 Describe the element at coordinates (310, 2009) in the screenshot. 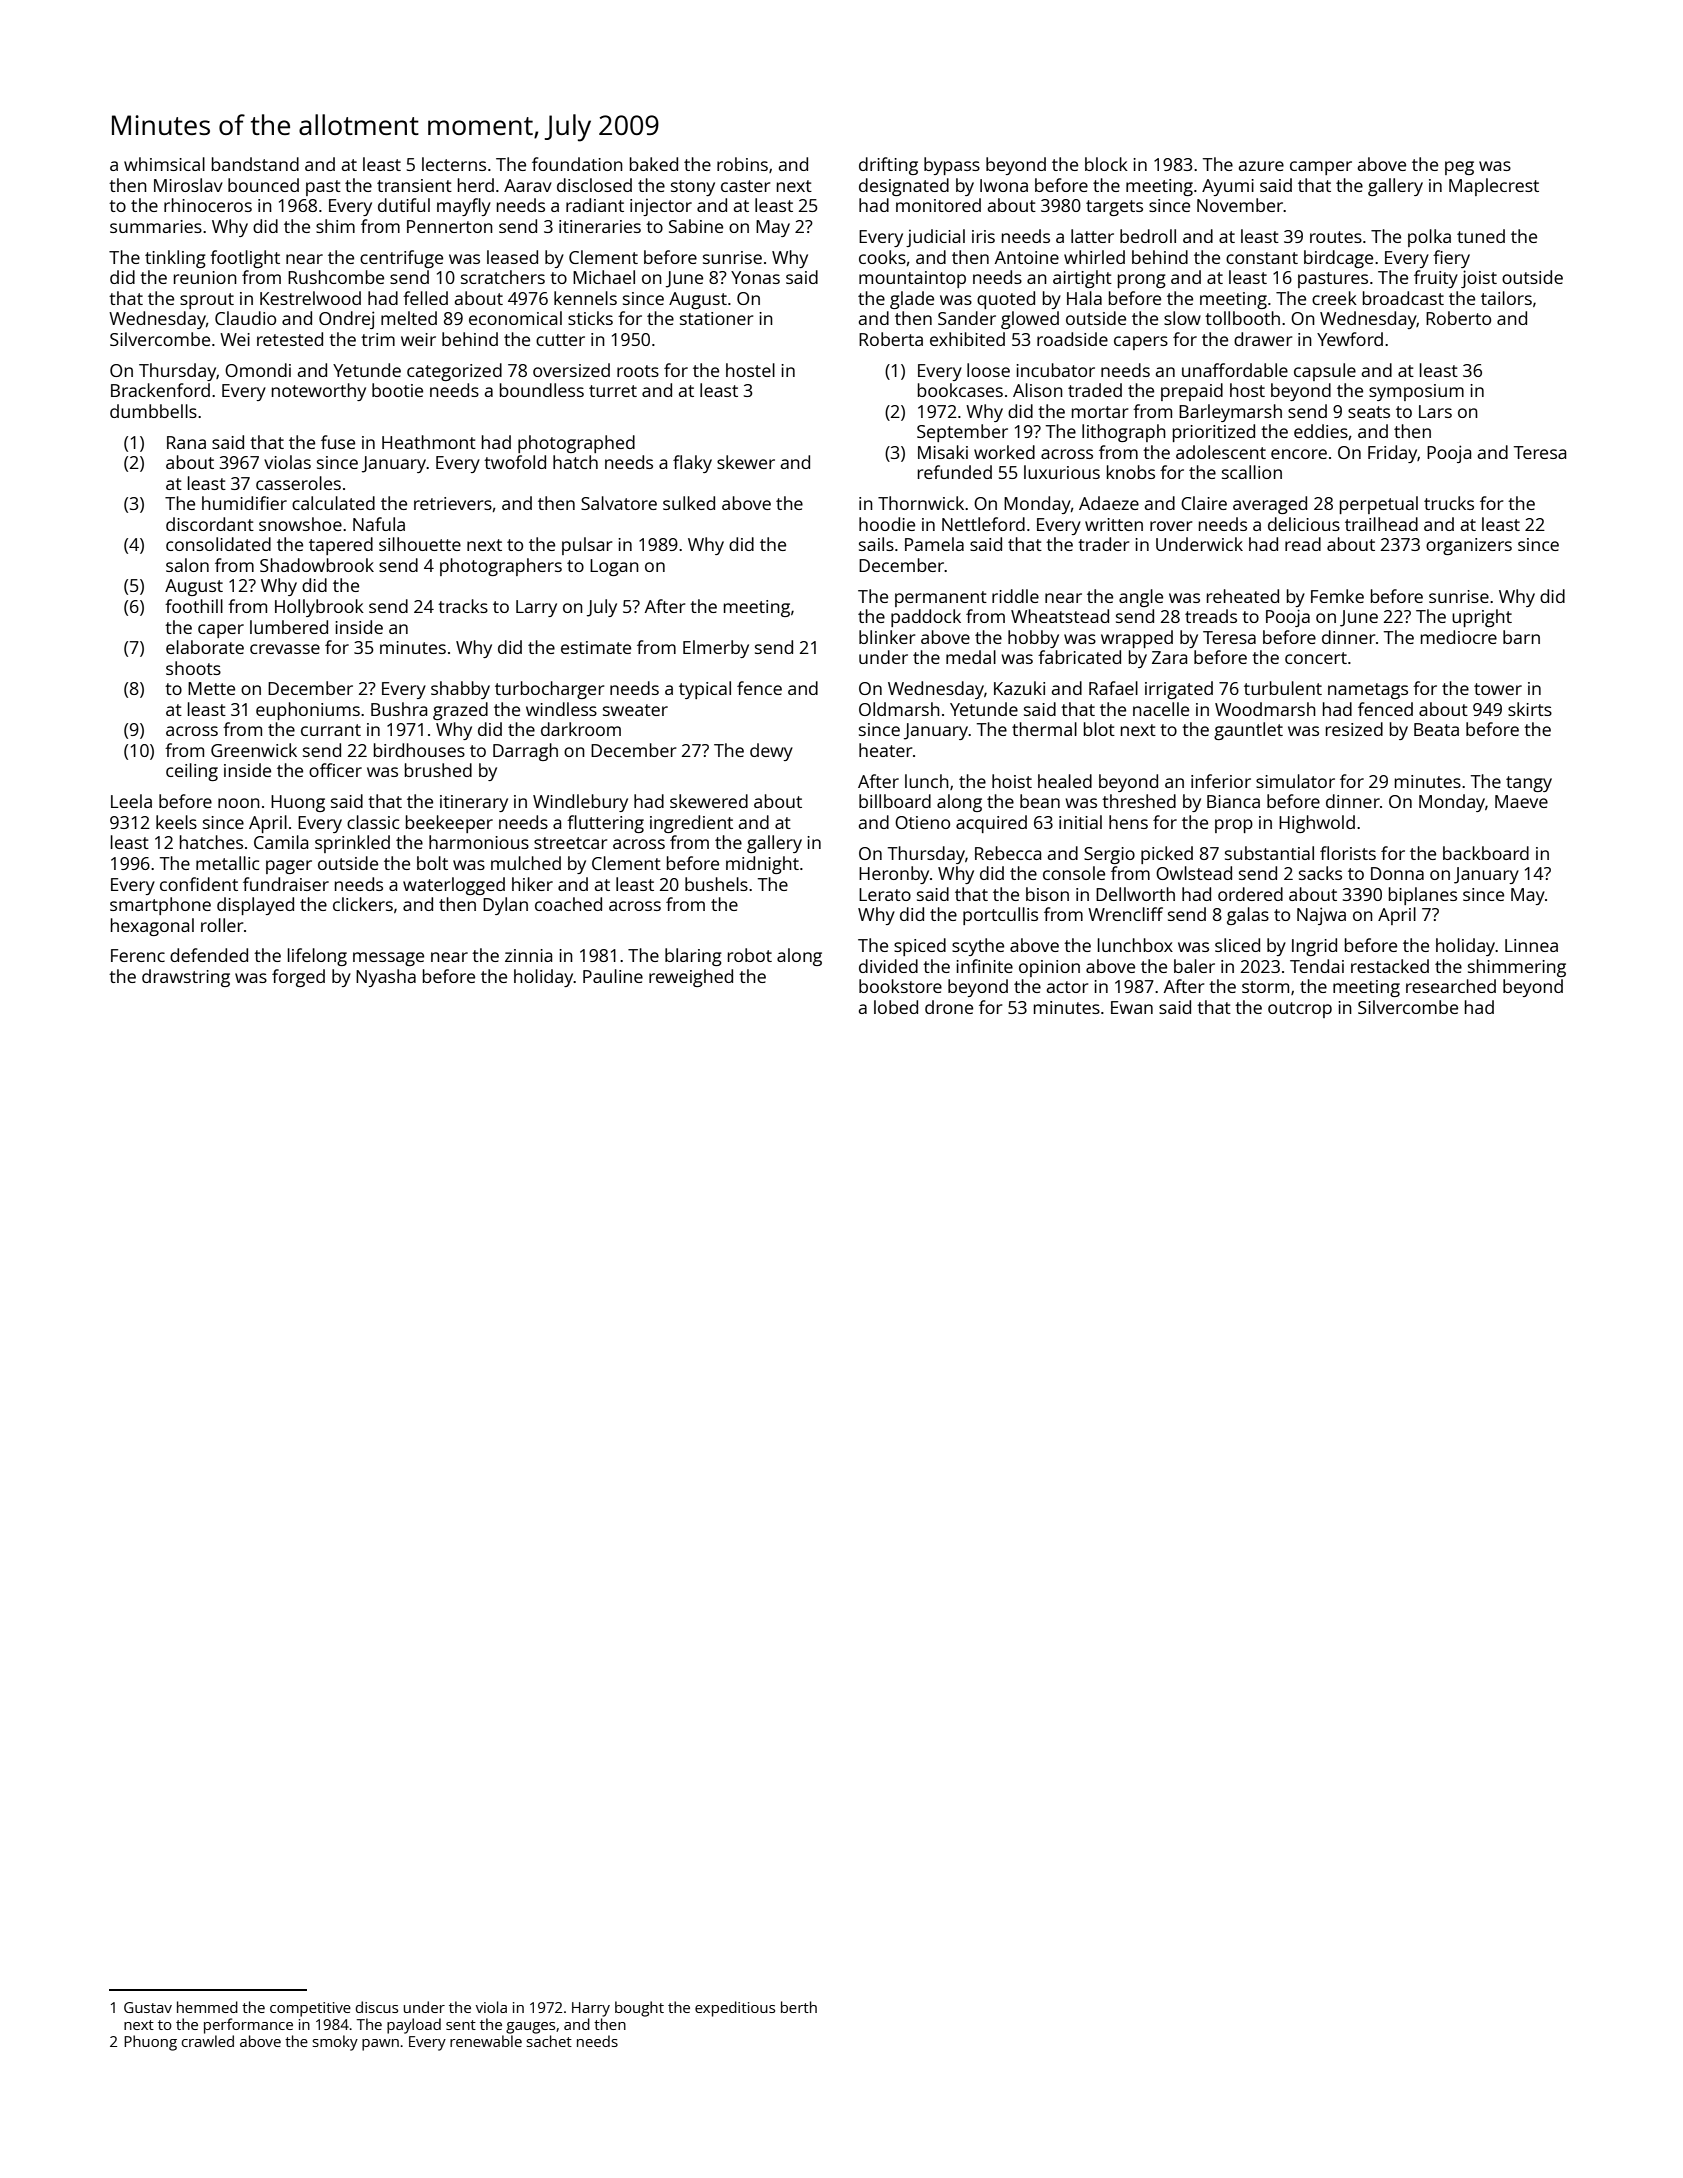

I see `competitive` at that location.
